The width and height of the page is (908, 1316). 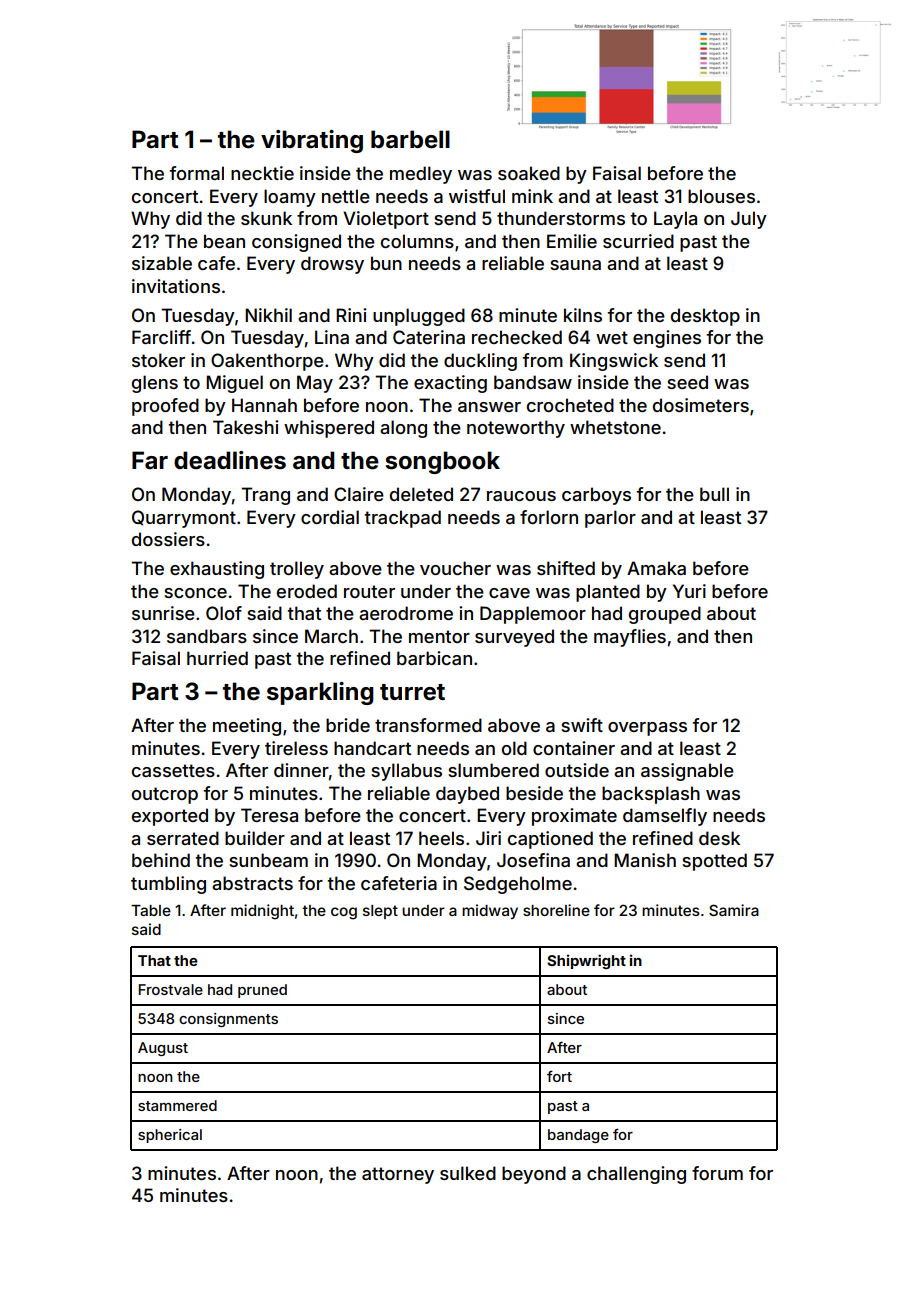 What do you see at coordinates (266, 218) in the page?
I see `skunk` at bounding box center [266, 218].
